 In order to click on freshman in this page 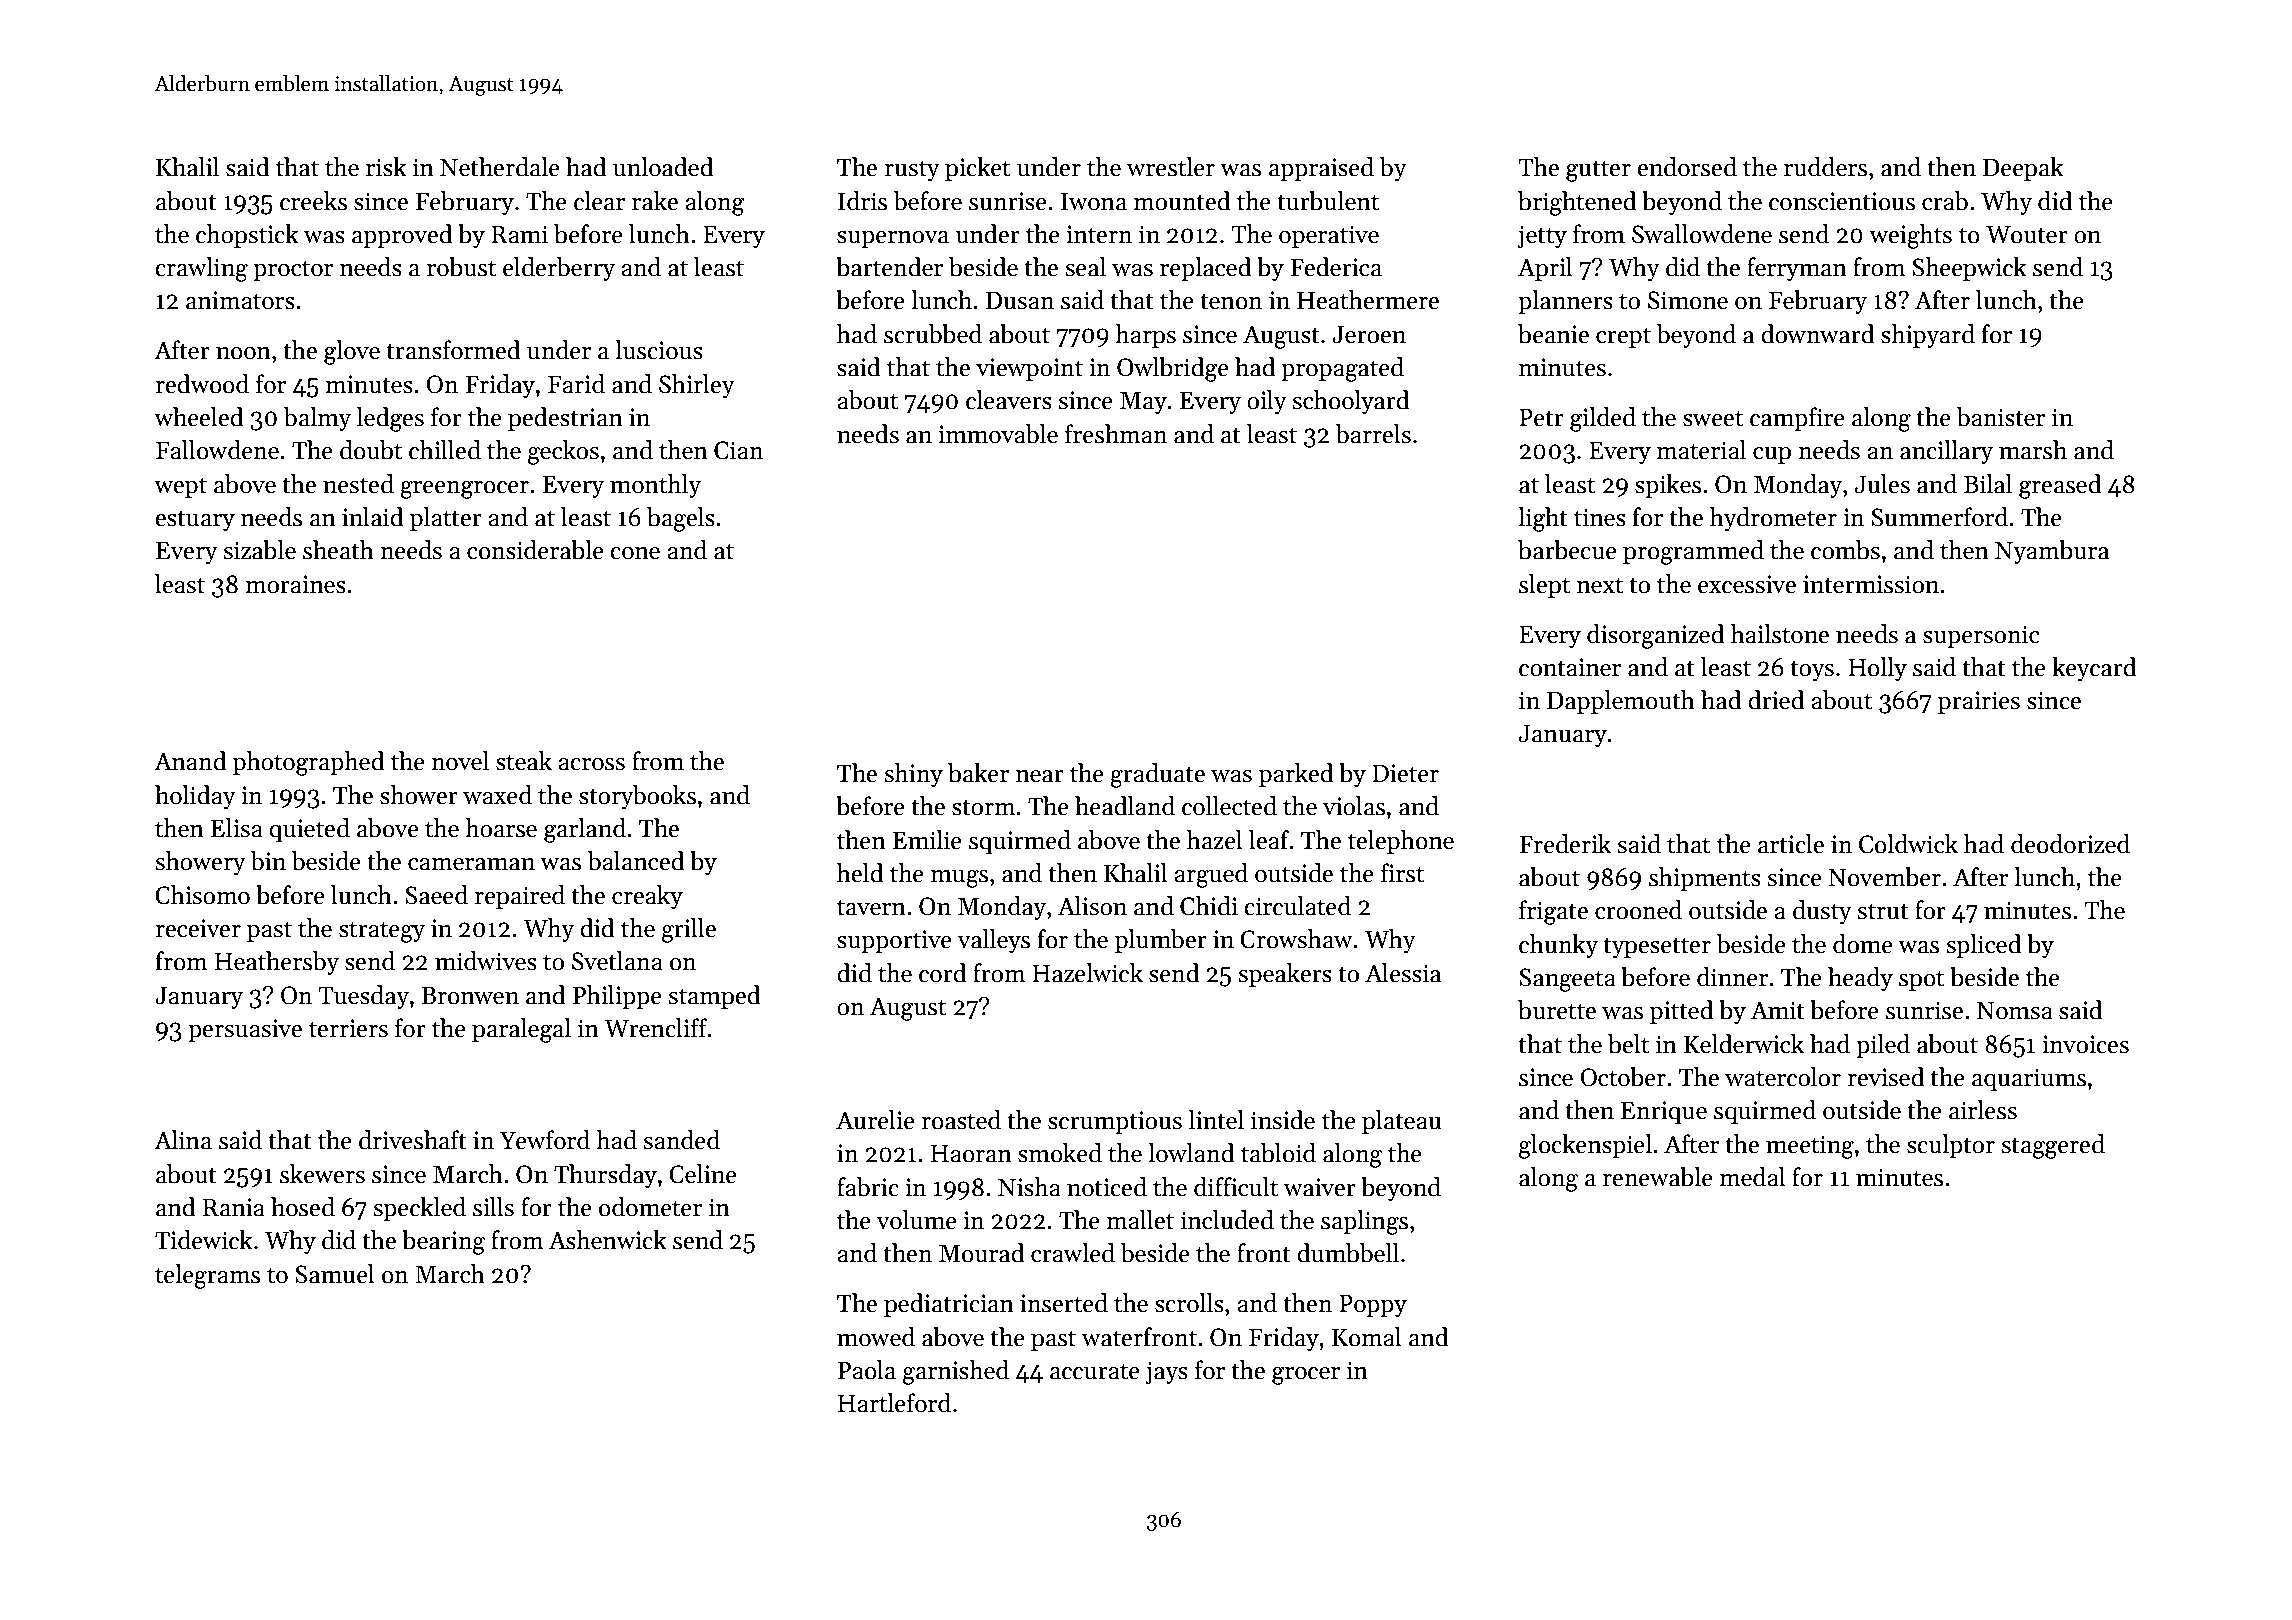, I will do `click(1116, 434)`.
